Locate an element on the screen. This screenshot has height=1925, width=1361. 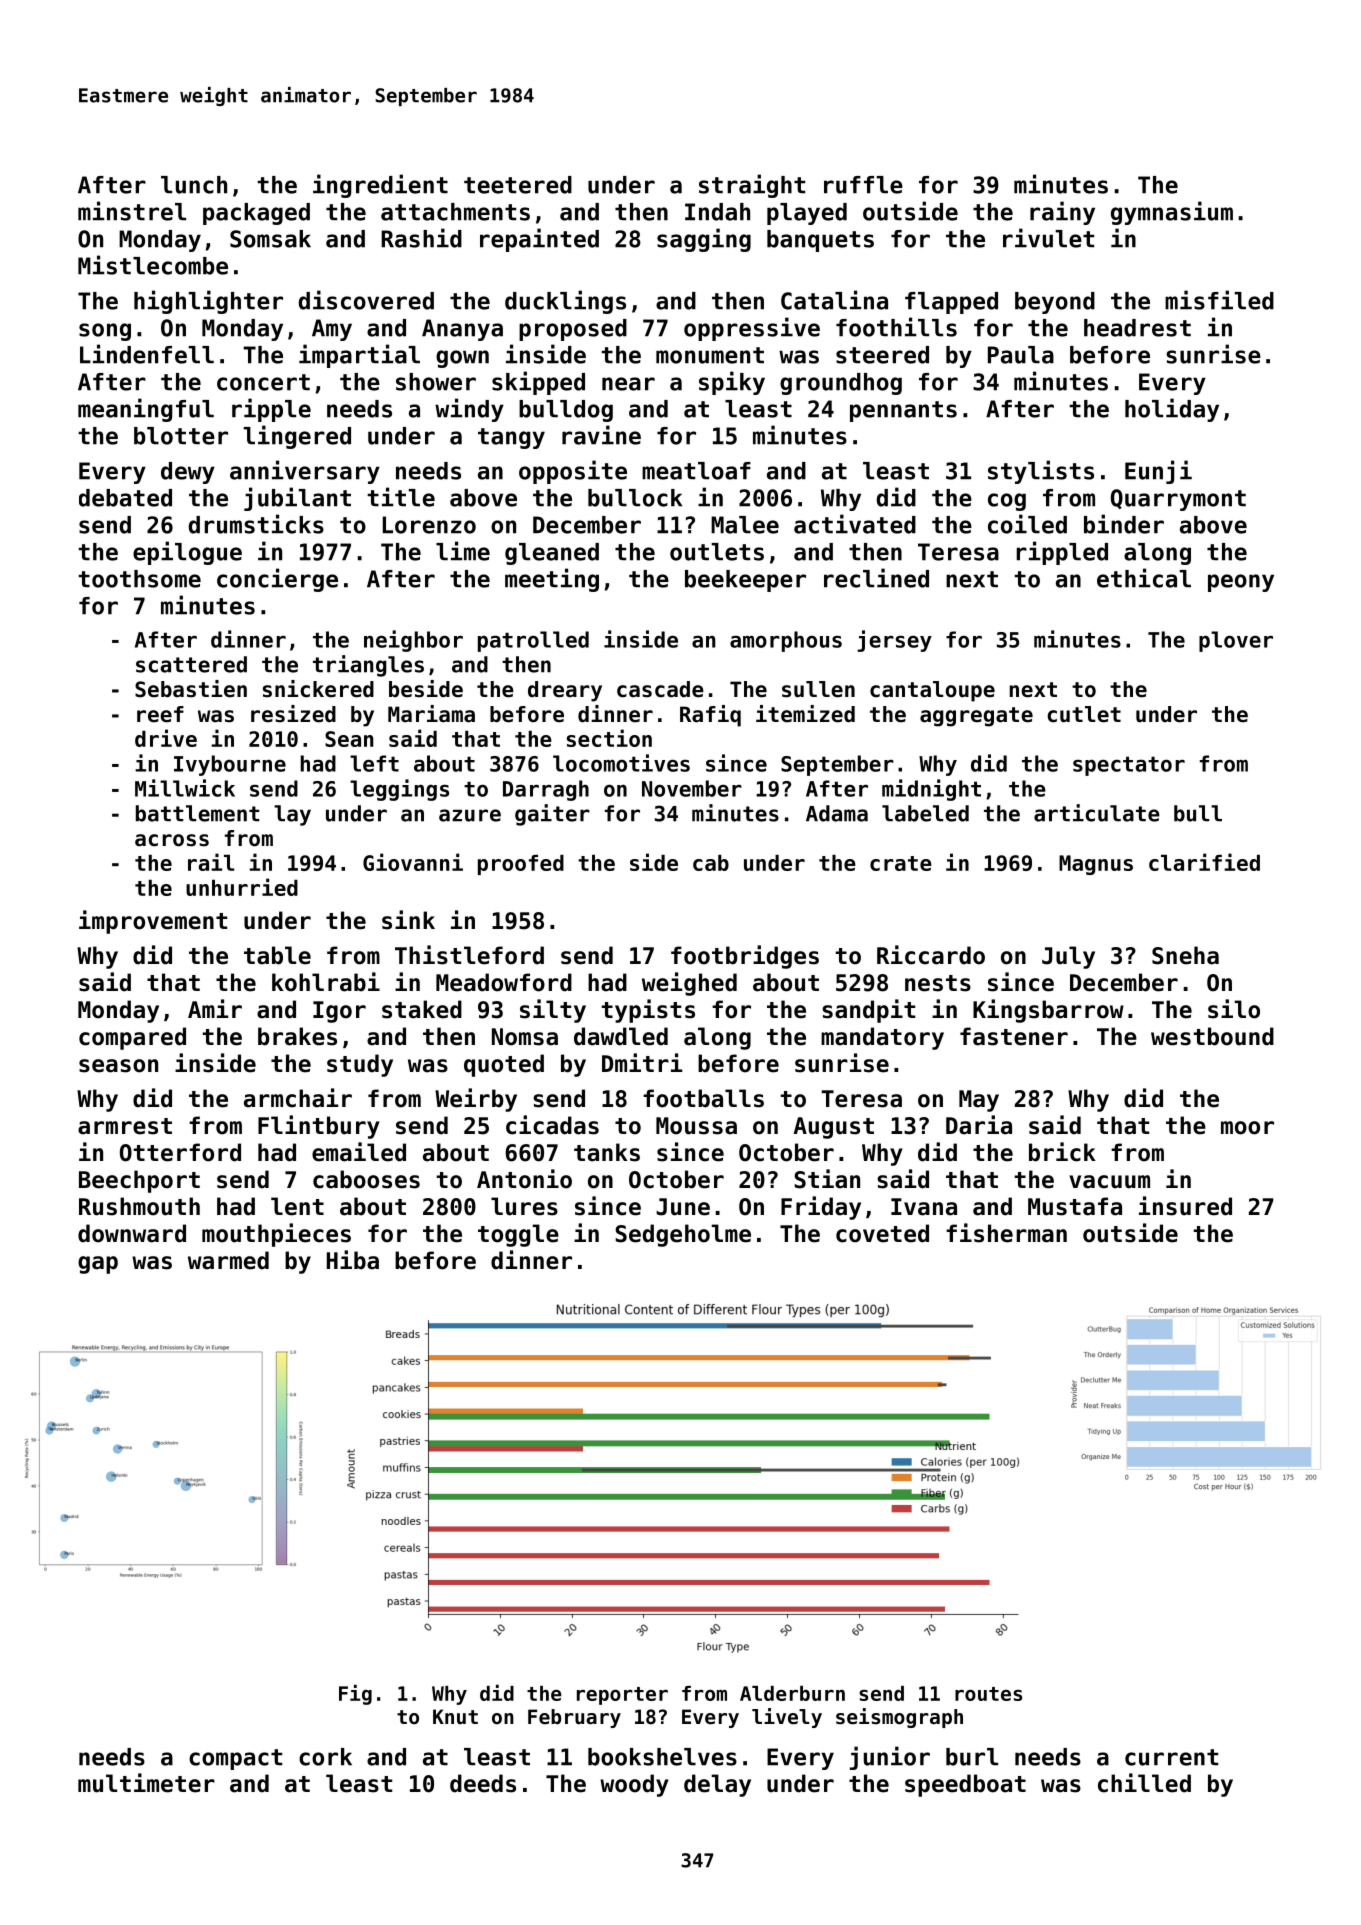
delay is located at coordinates (717, 1785).
